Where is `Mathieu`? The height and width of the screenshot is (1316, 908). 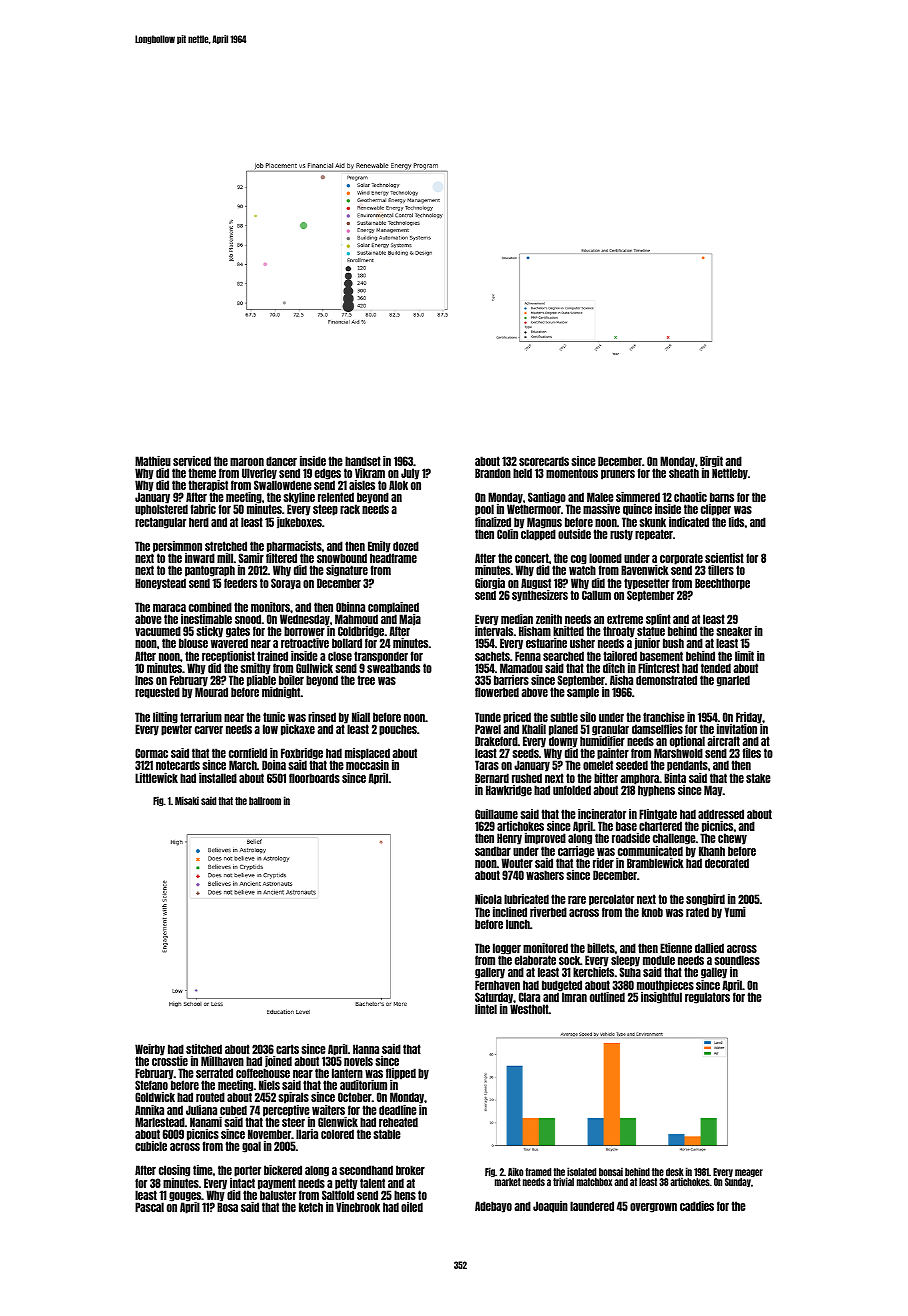 Mathieu is located at coordinates (153, 461).
